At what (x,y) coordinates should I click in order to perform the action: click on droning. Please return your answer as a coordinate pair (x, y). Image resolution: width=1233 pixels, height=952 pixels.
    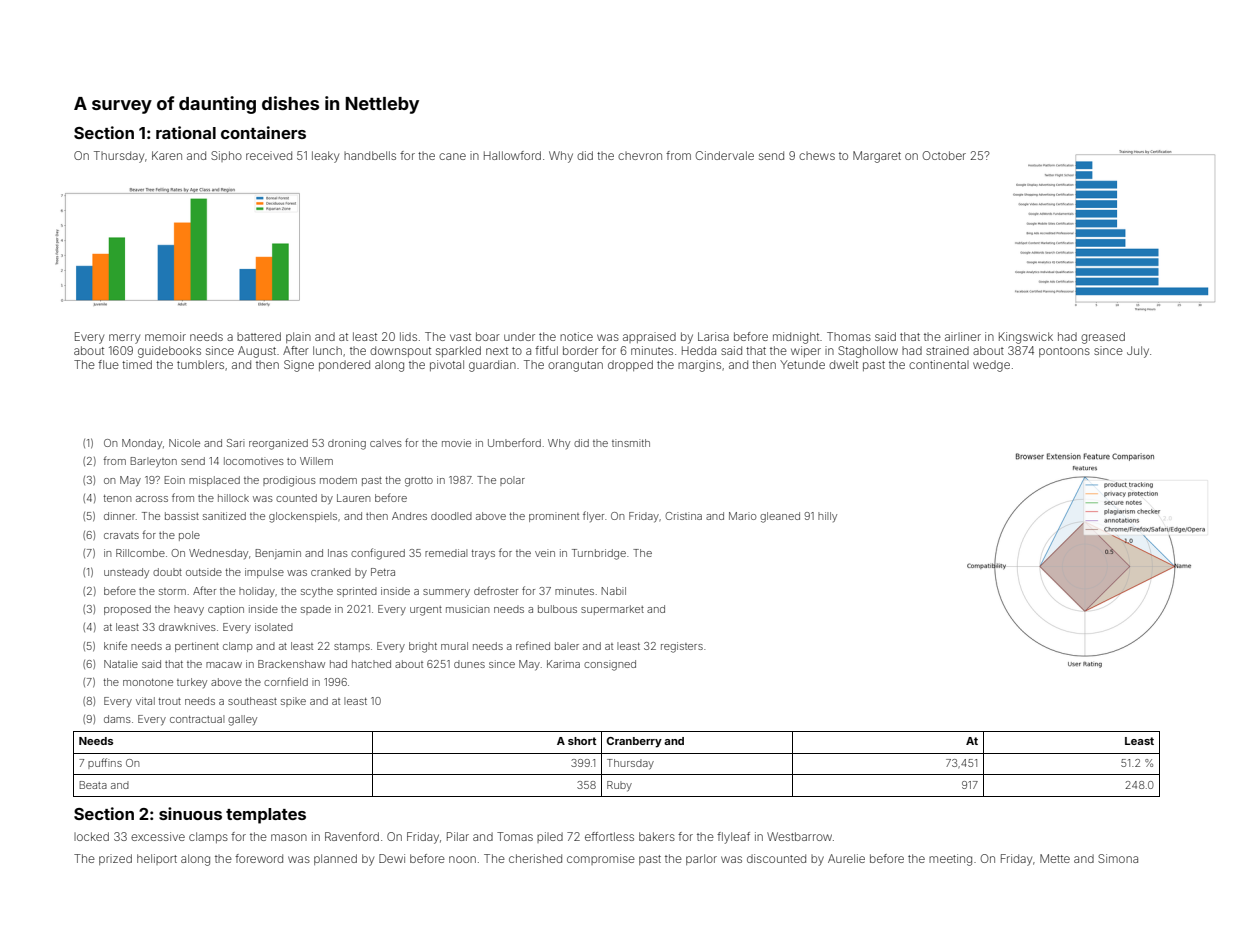
    Looking at the image, I should click on (347, 444).
